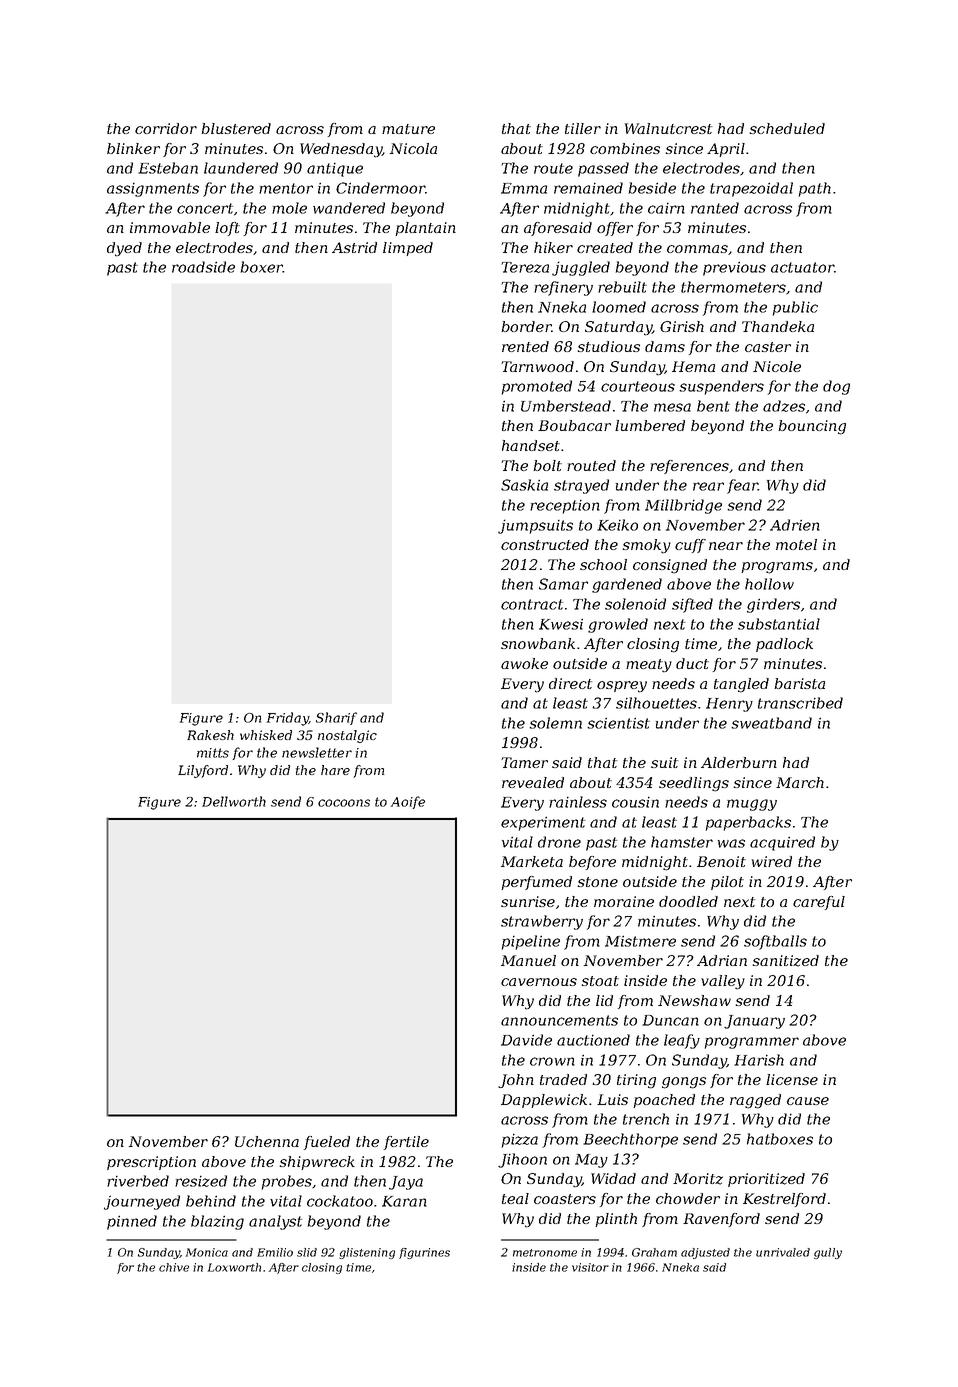 This image has width=958, height=1387. What do you see at coordinates (234, 1267) in the image?
I see `Loxworth` at bounding box center [234, 1267].
